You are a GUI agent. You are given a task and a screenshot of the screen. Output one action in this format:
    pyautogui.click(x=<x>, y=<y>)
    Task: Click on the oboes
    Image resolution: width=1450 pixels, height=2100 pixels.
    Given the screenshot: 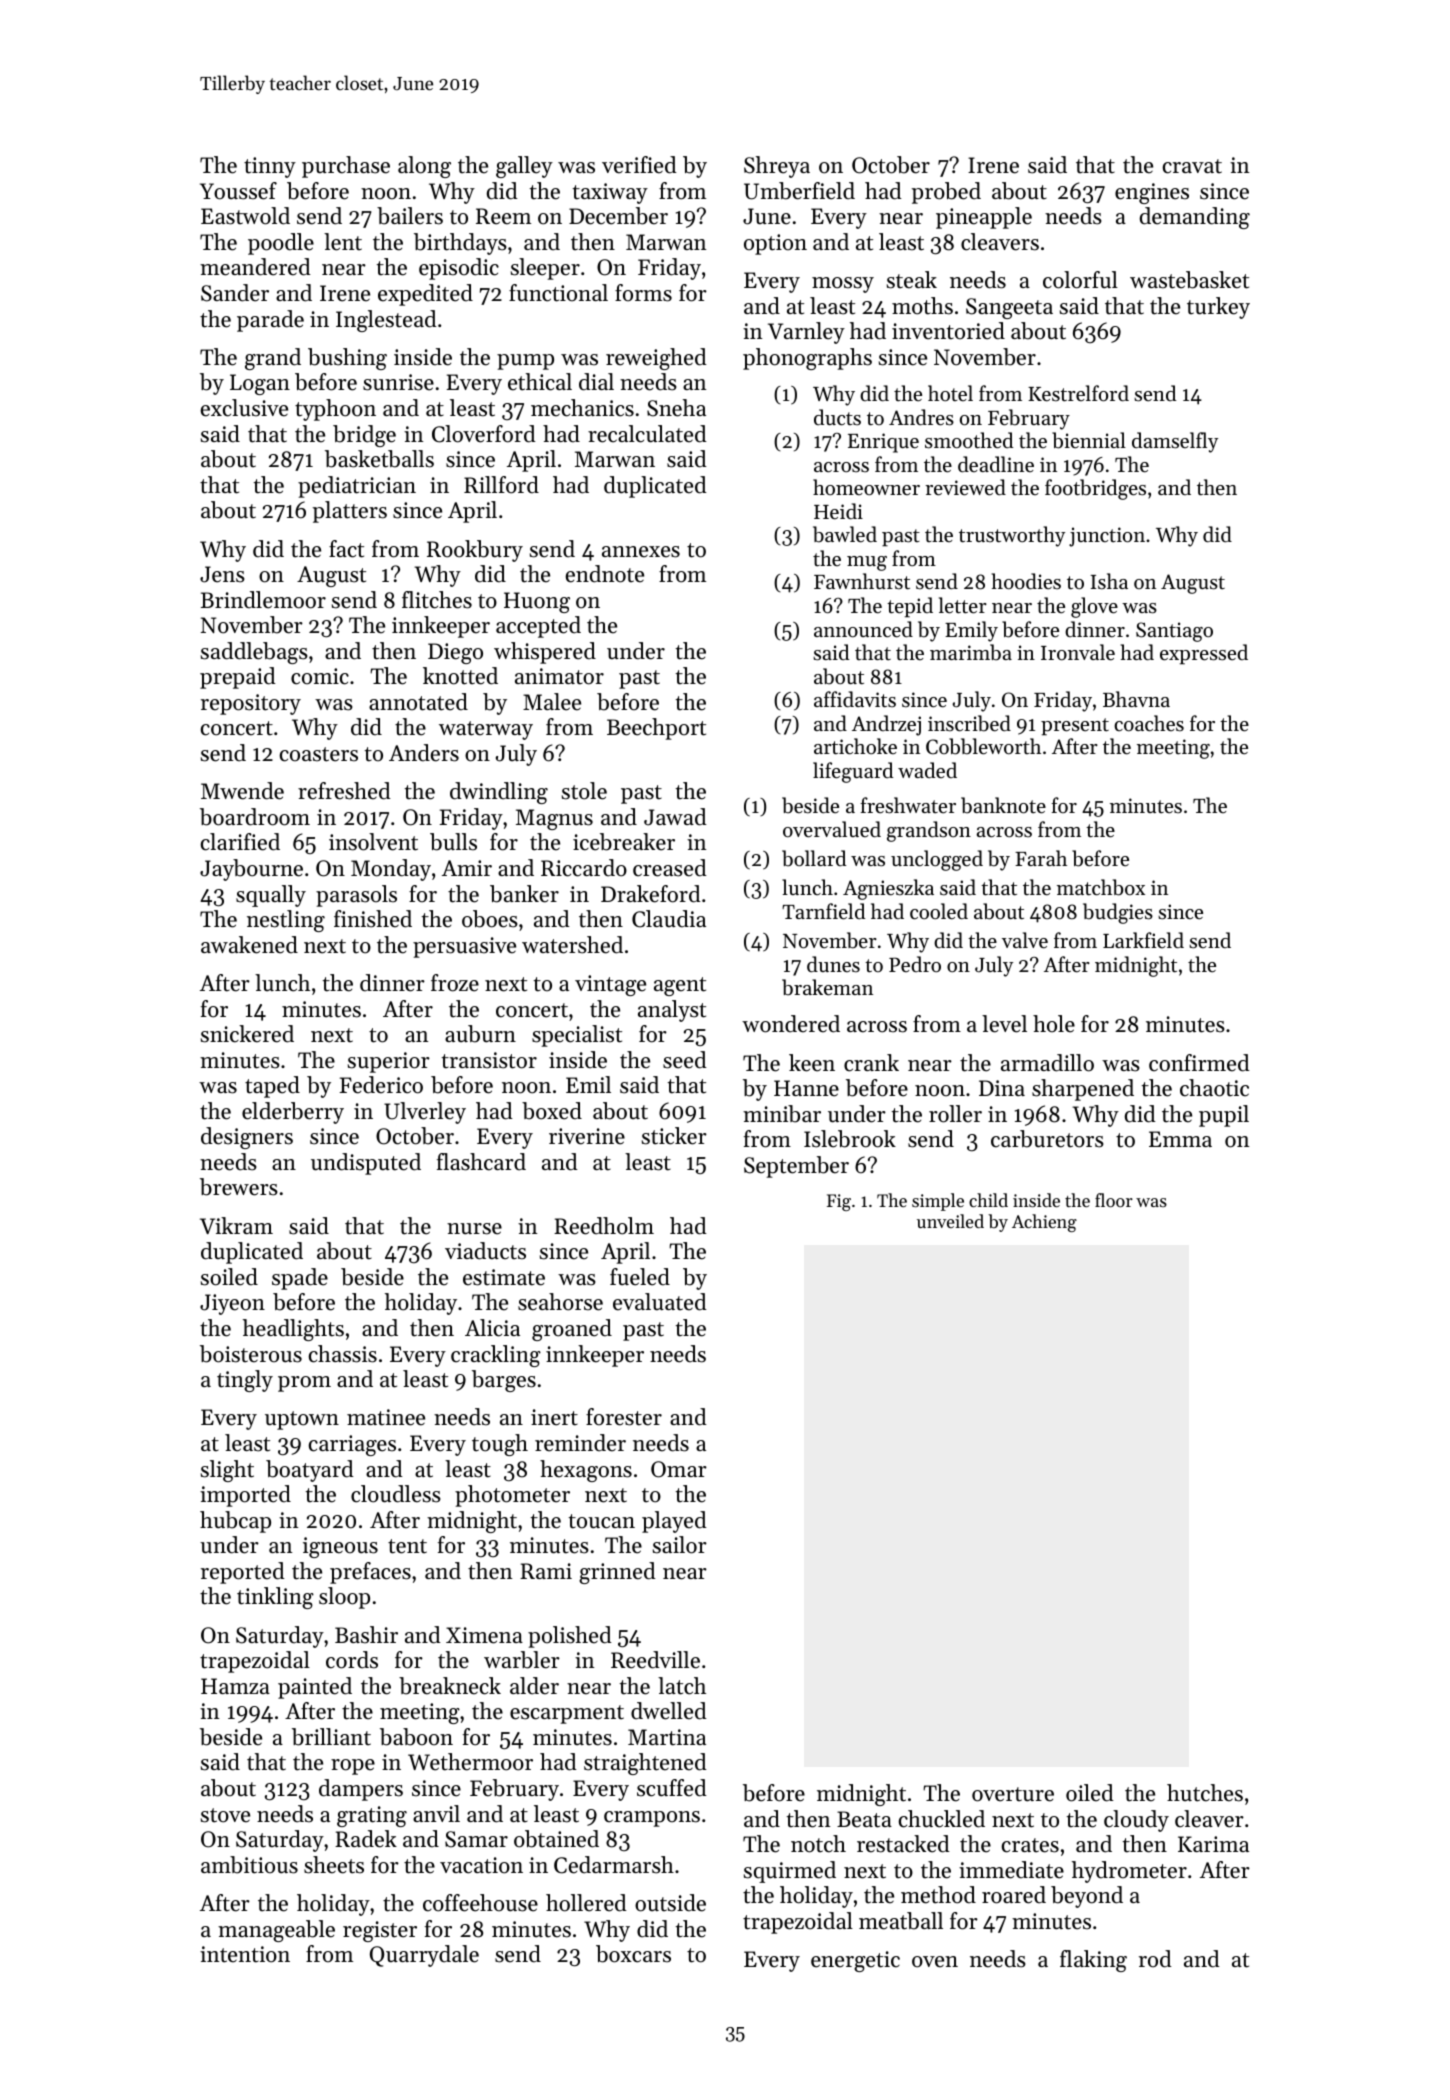 What is the action you would take?
    pyautogui.click(x=490, y=919)
